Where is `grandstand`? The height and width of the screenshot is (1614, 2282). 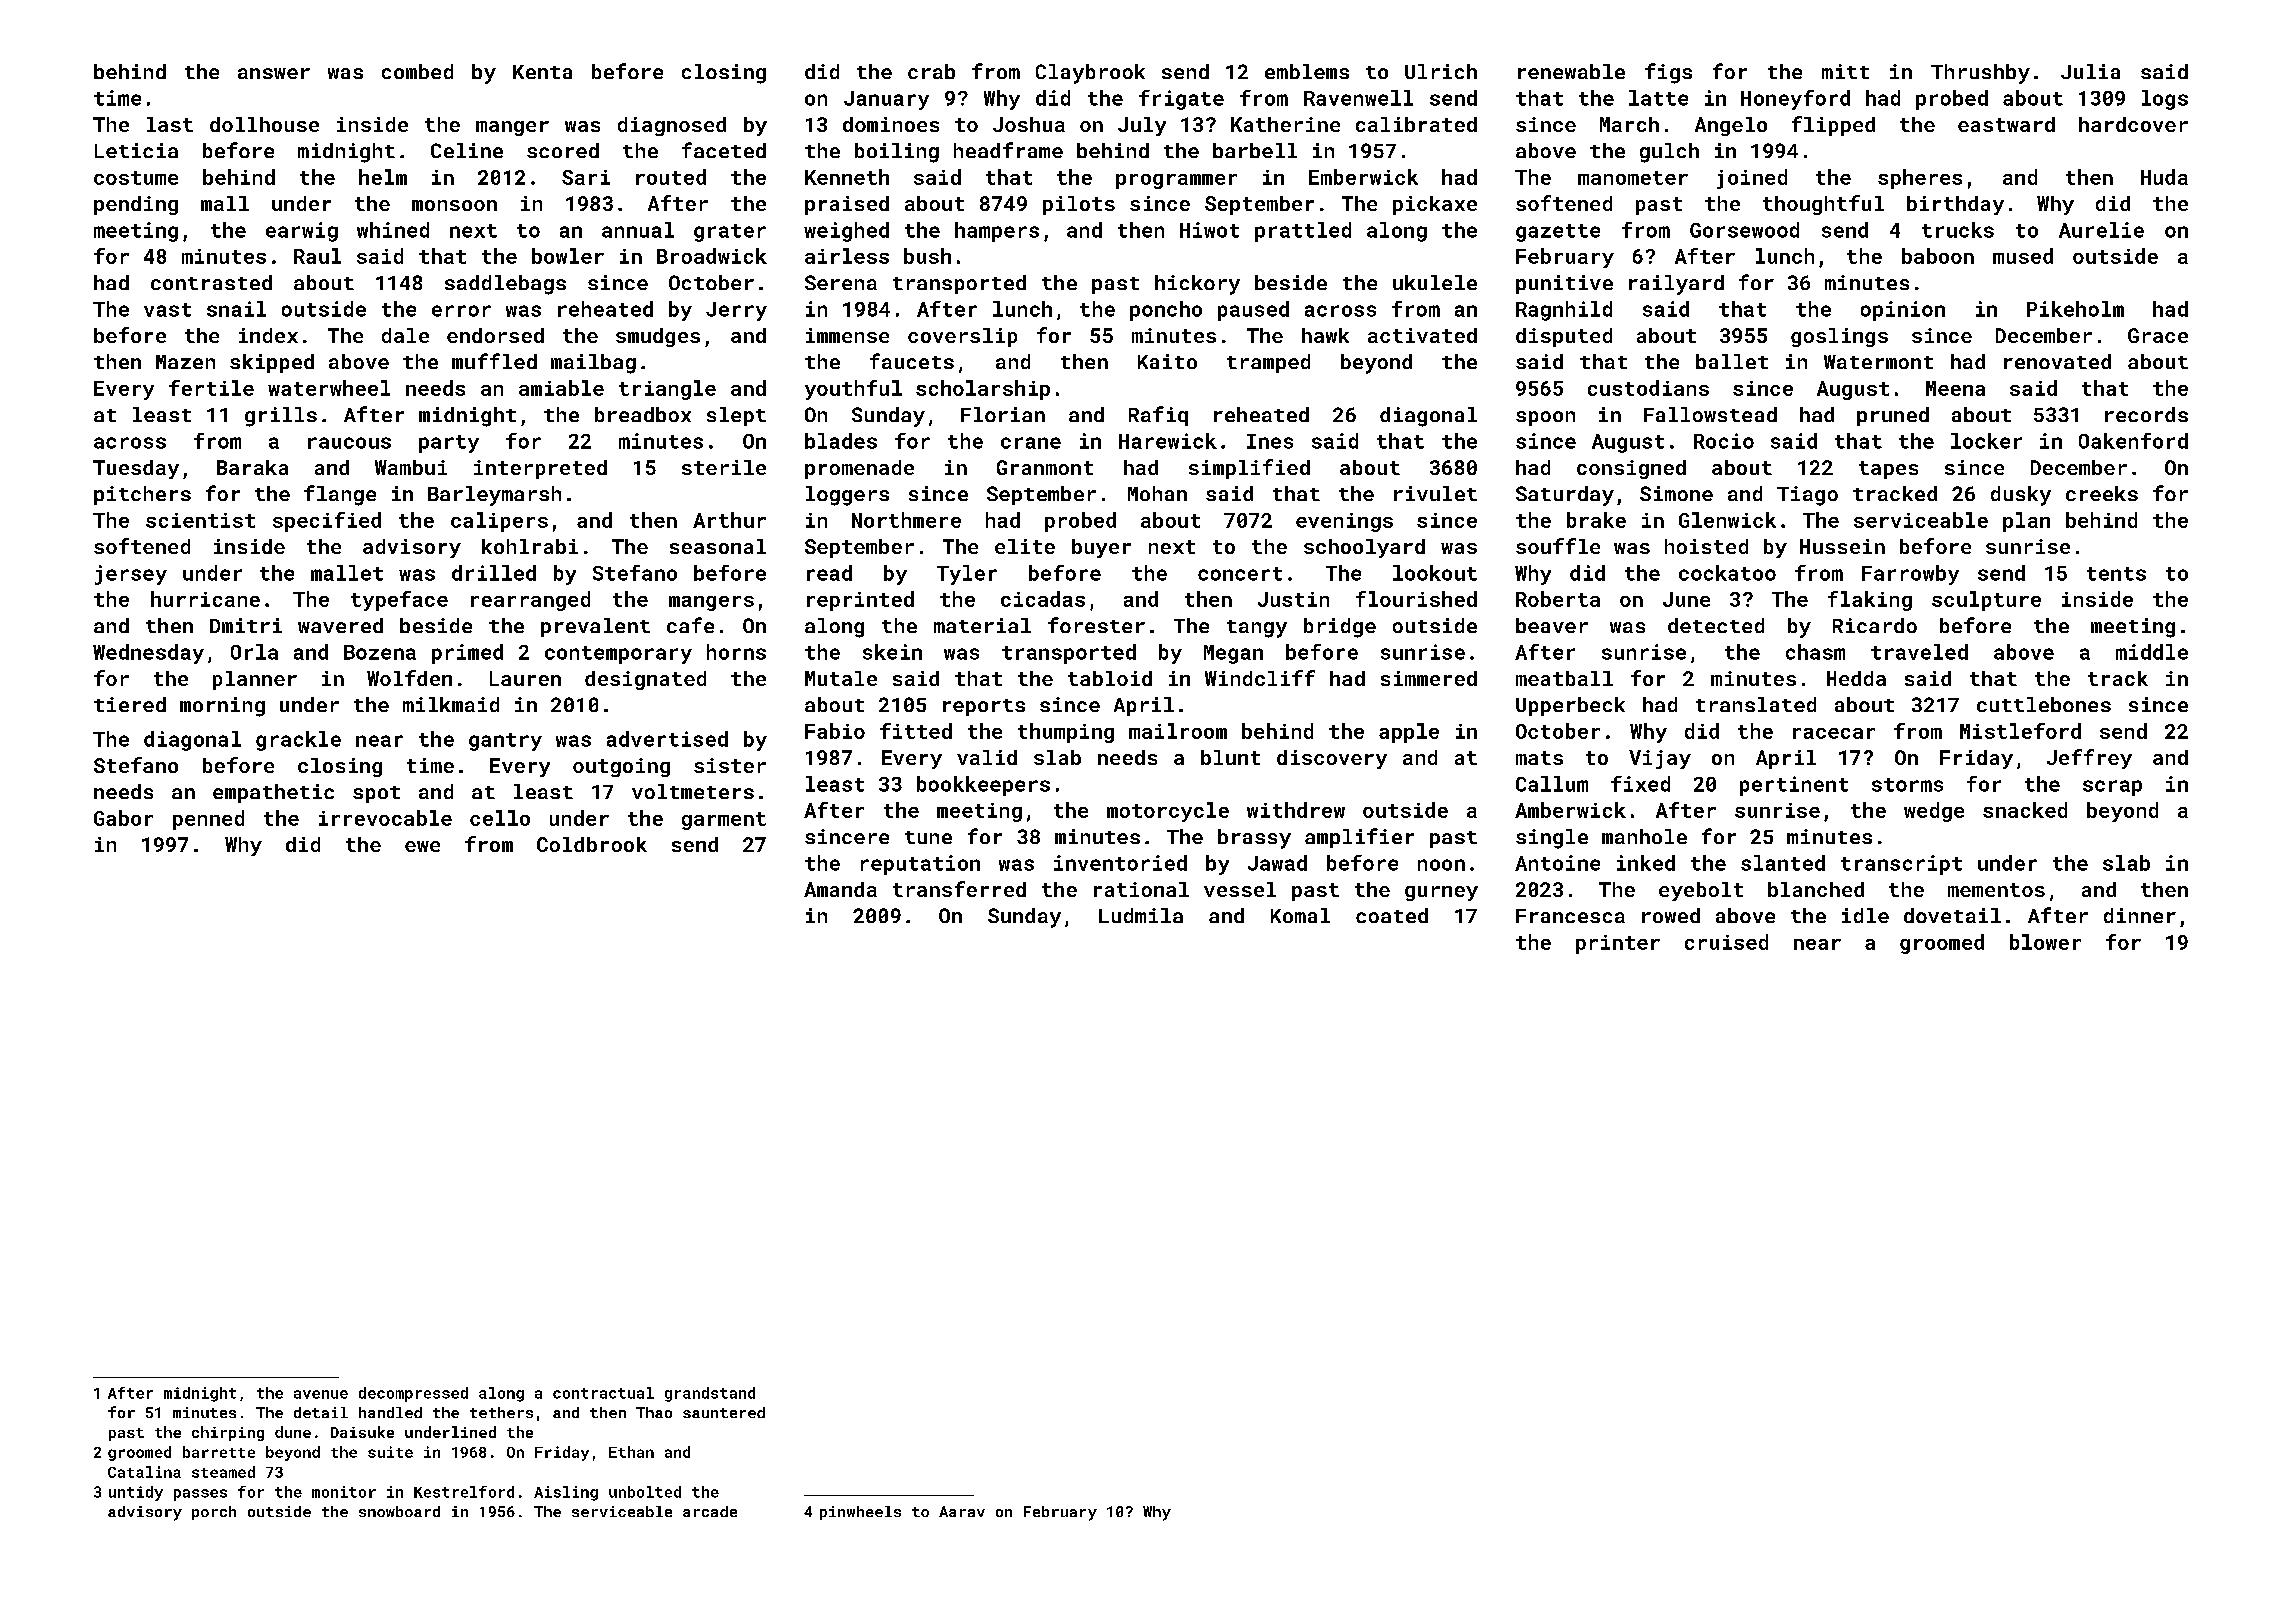 grandstand is located at coordinates (710, 1394).
